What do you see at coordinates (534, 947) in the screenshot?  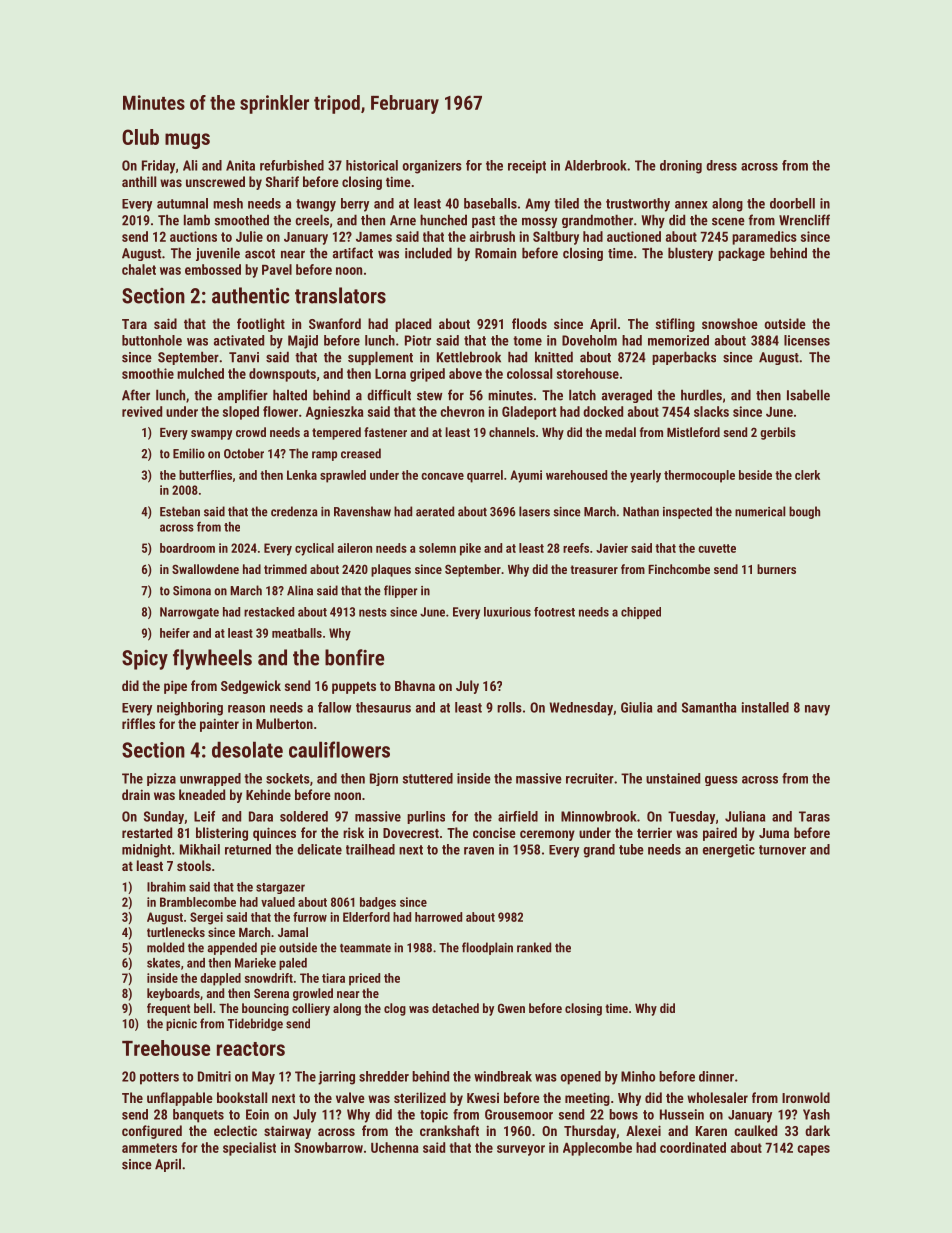 I see `ranked` at bounding box center [534, 947].
